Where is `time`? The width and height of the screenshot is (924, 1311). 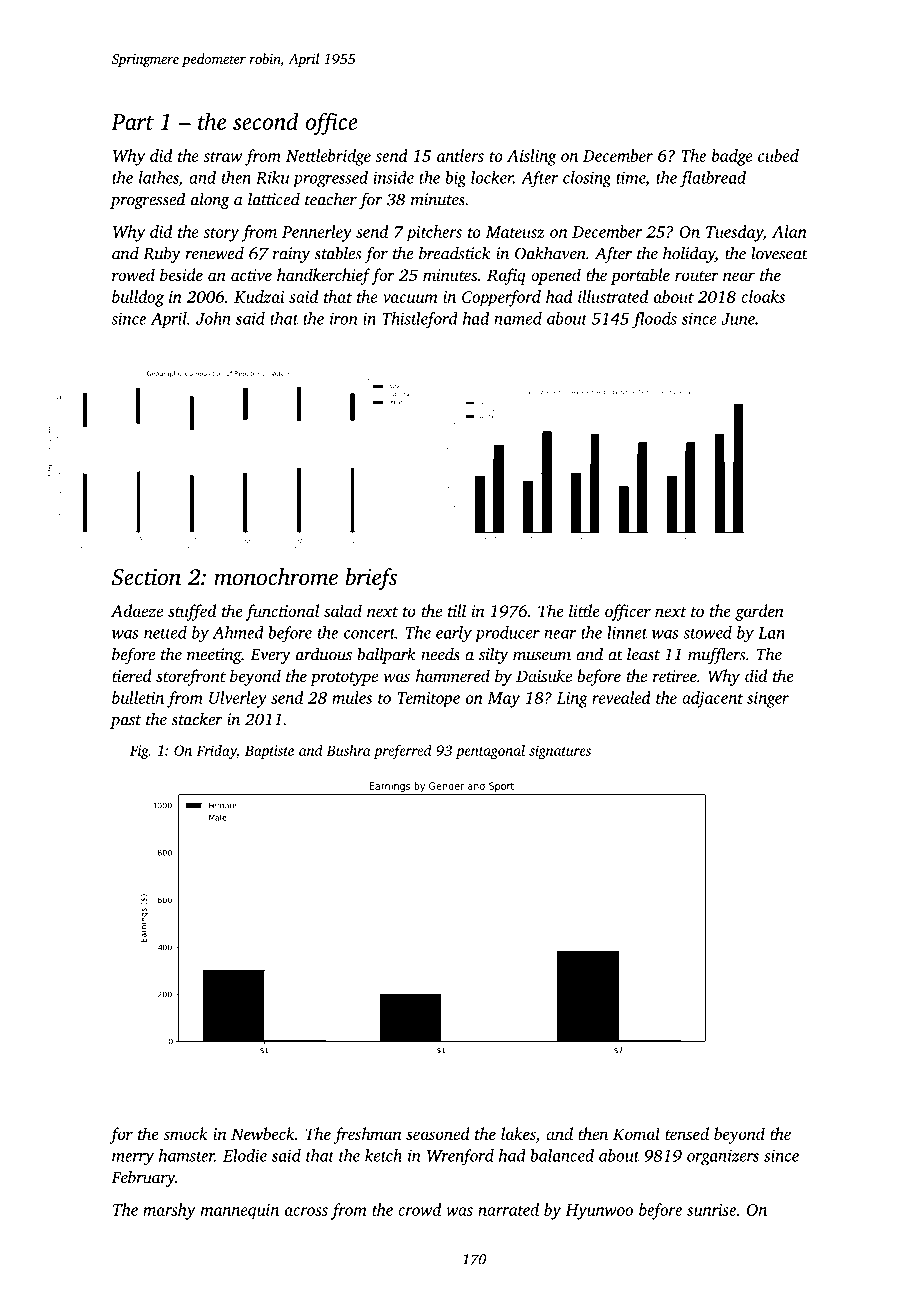
time is located at coordinates (630, 177).
